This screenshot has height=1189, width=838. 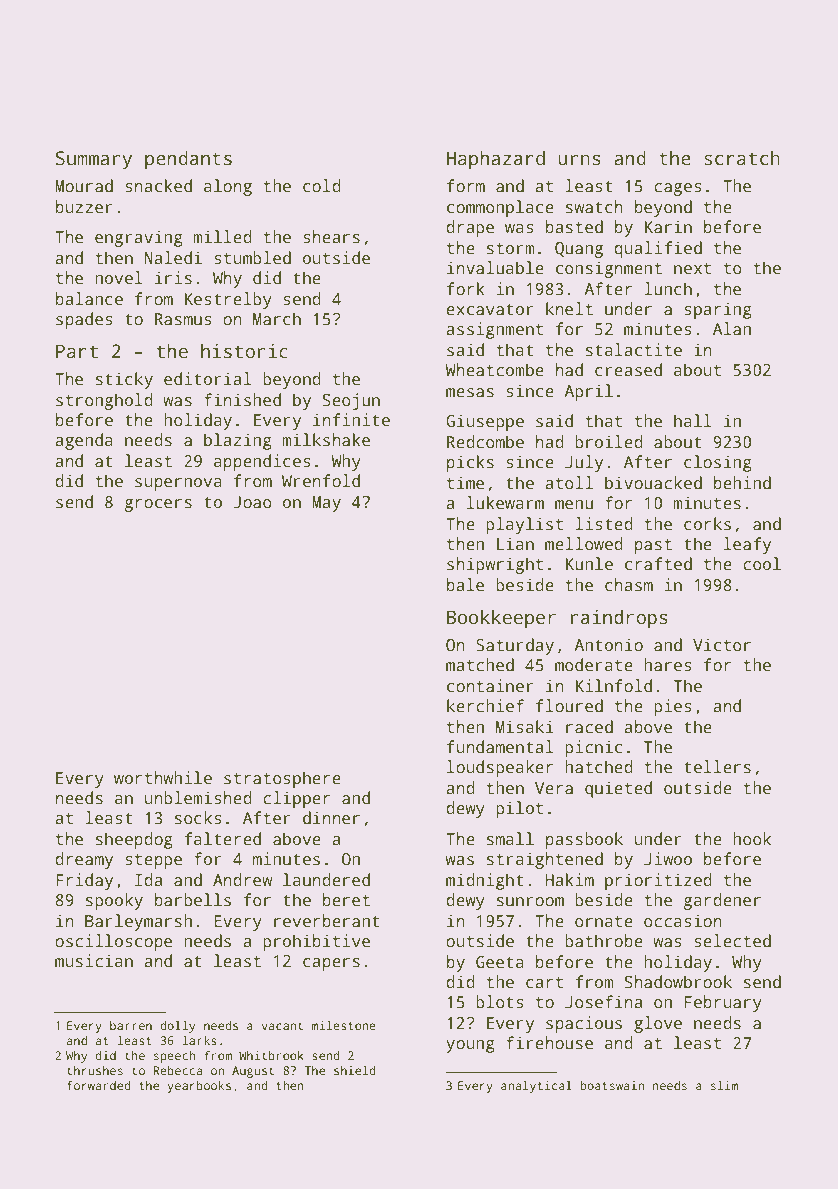 I want to click on scratch, so click(x=742, y=158).
